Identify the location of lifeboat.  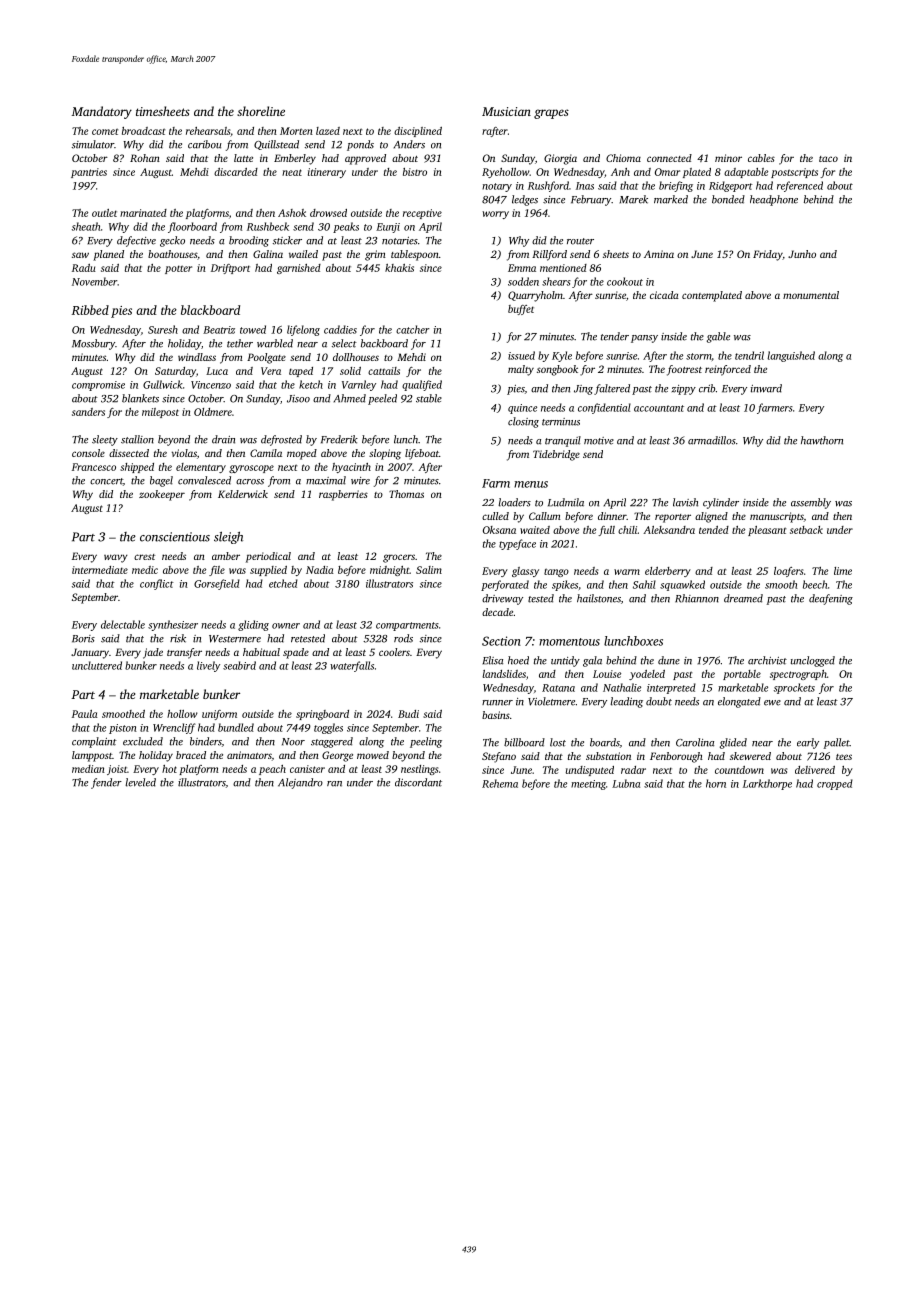
(422, 454).
